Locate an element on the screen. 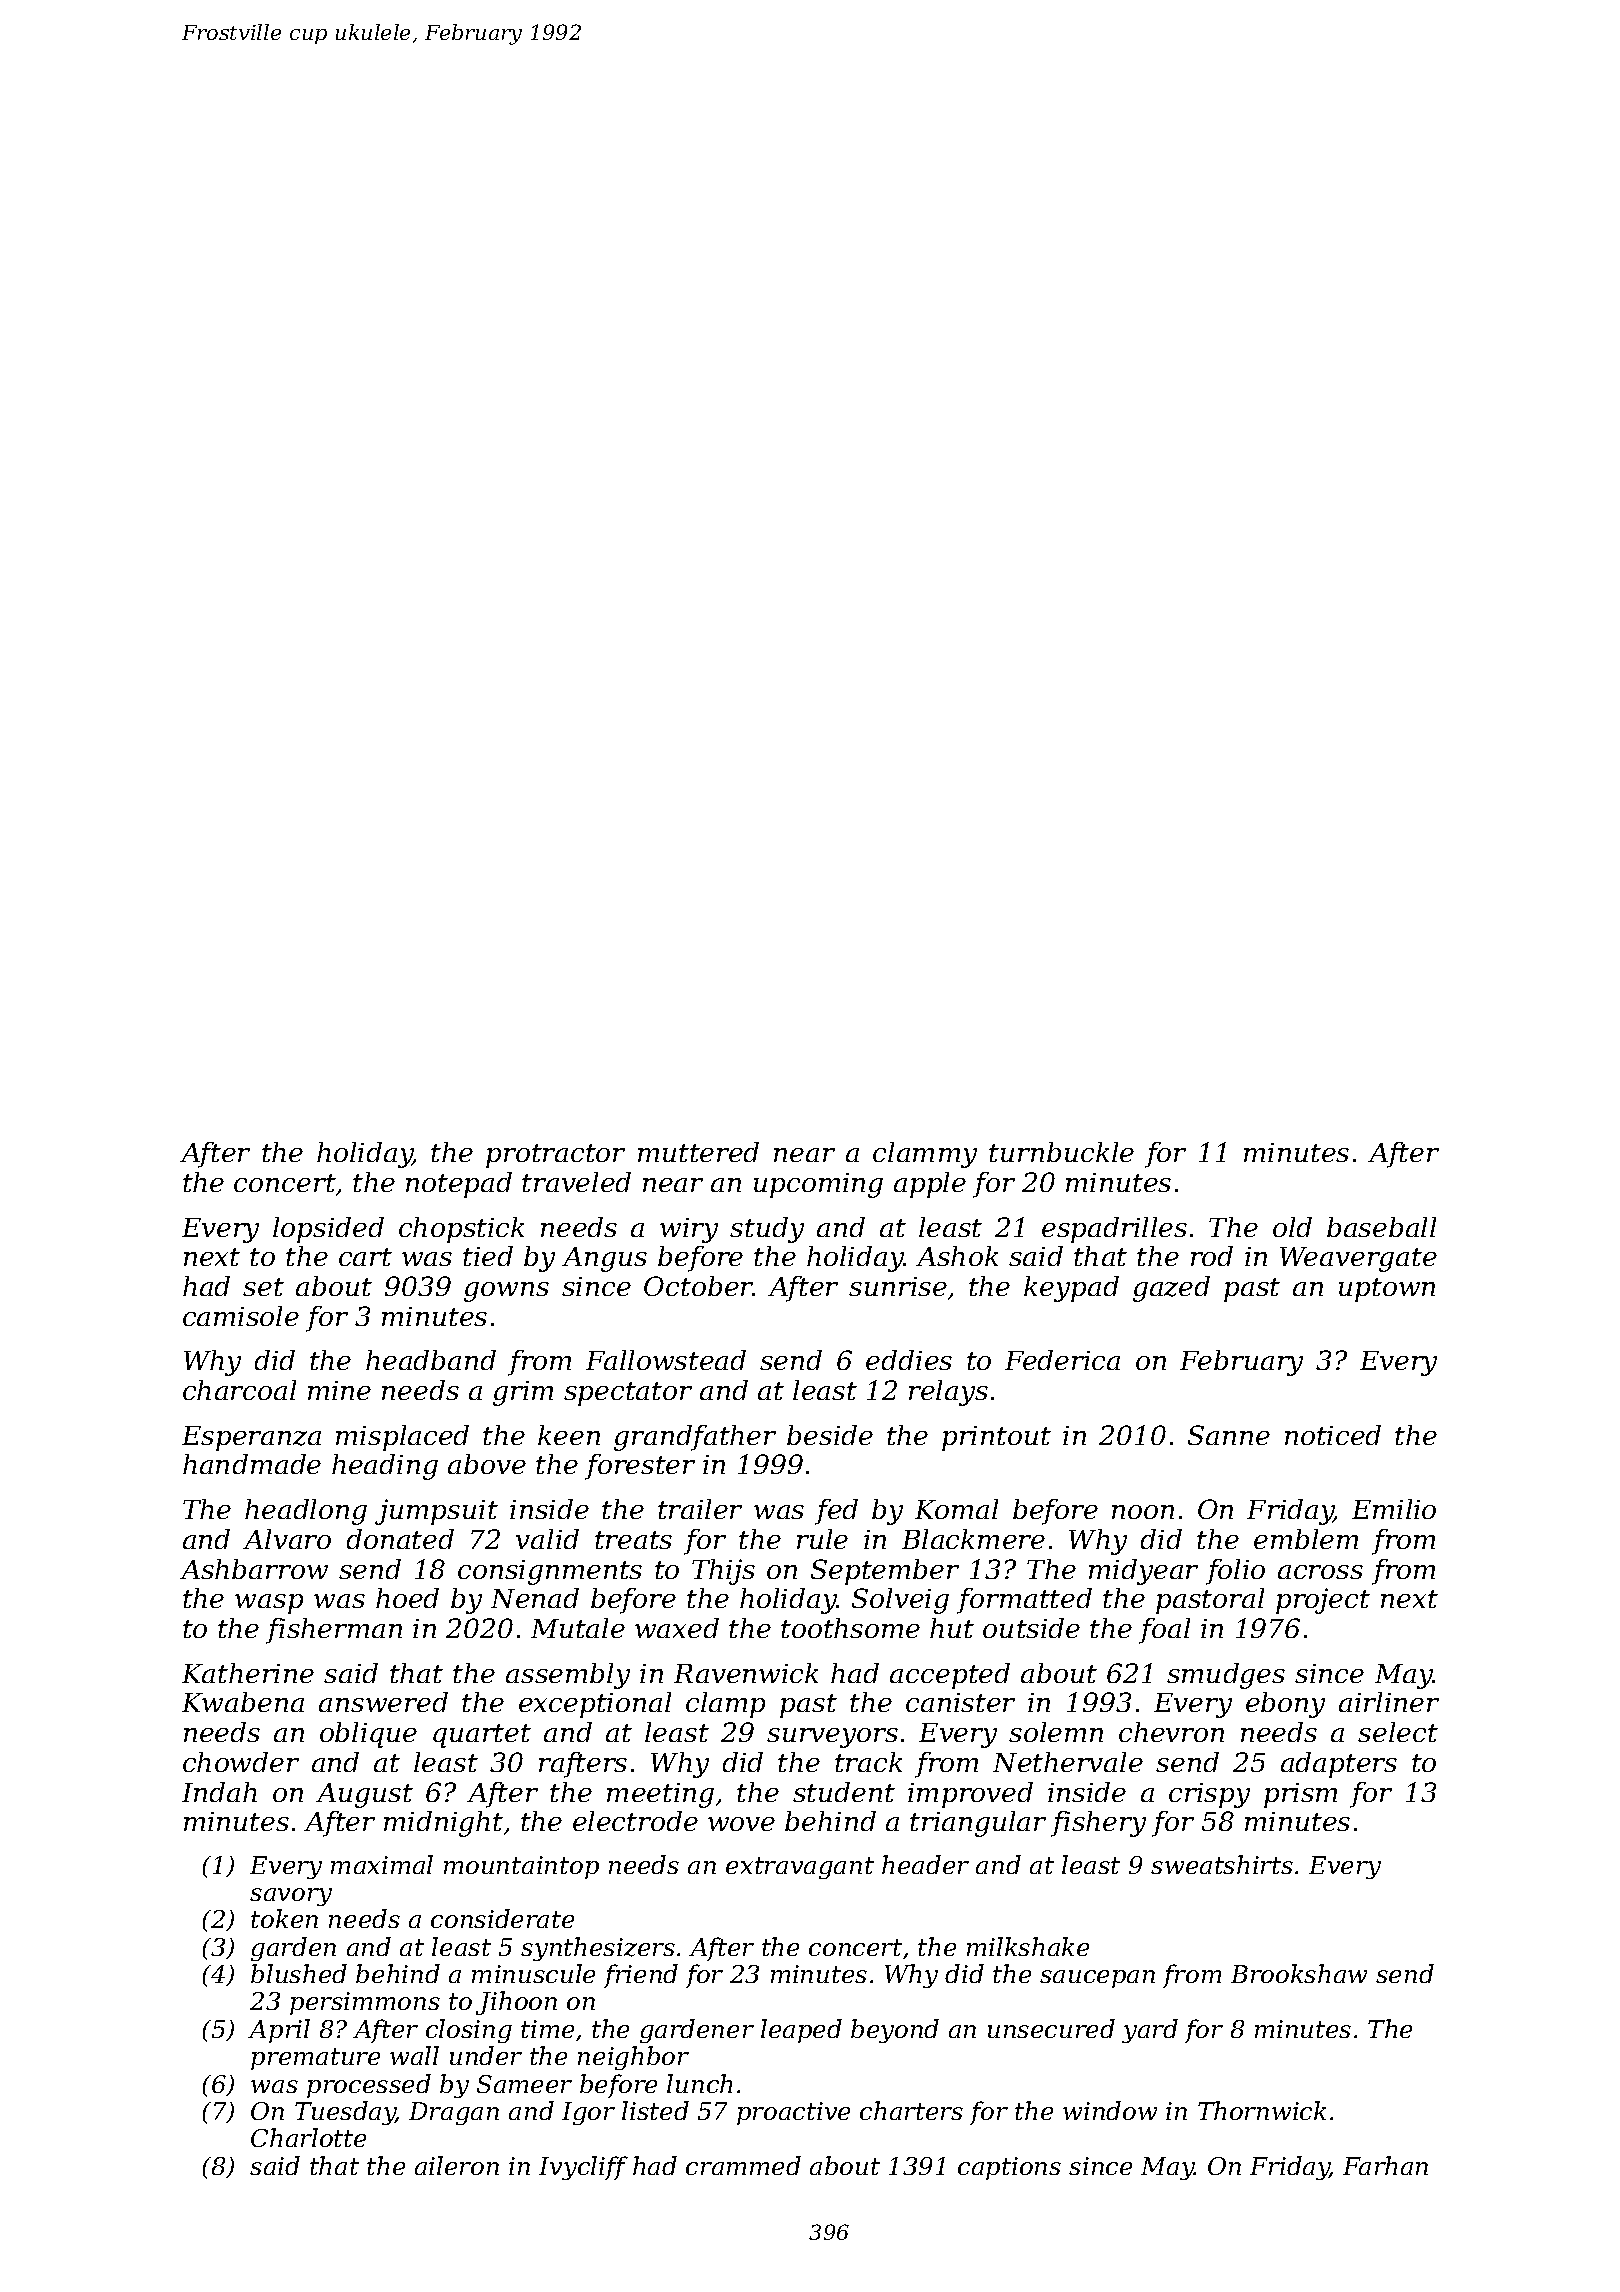  rule is located at coordinates (822, 1539).
